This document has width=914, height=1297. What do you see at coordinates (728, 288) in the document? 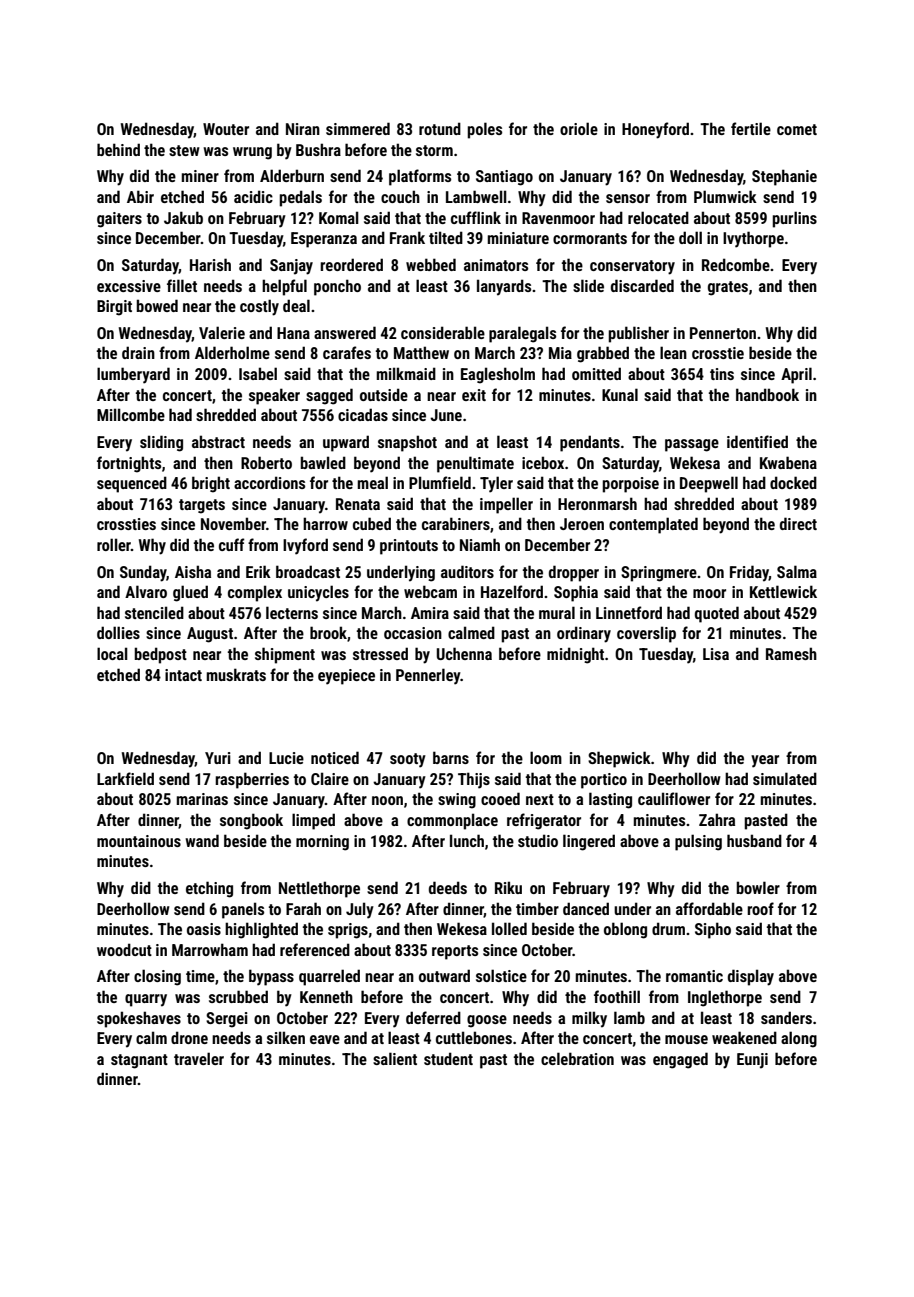
I see `grates` at bounding box center [728, 288].
